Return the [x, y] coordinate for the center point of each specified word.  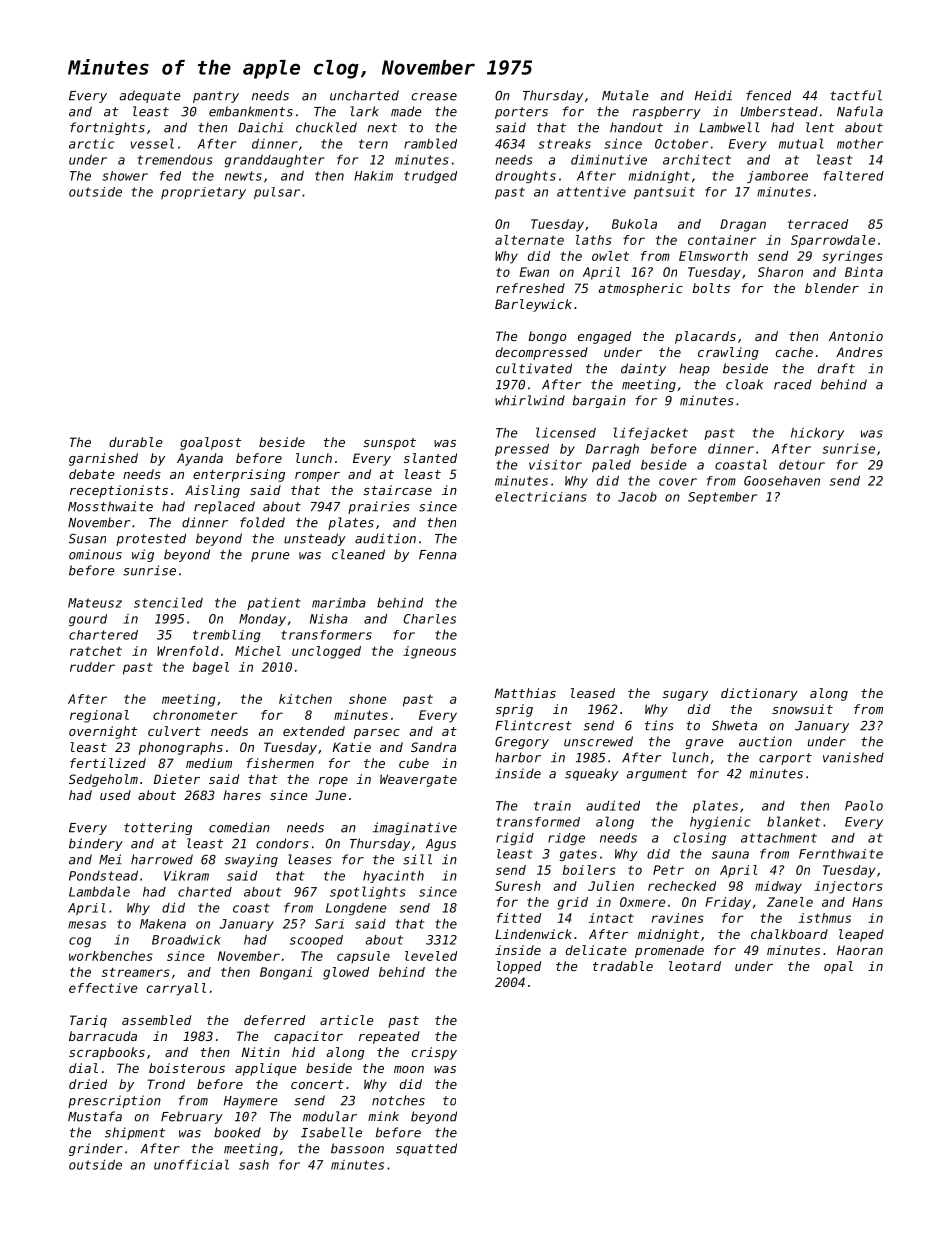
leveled [431, 956]
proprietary [203, 193]
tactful [856, 95]
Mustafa [95, 1116]
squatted [426, 1149]
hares [242, 795]
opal [838, 967]
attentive [591, 192]
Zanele [790, 902]
